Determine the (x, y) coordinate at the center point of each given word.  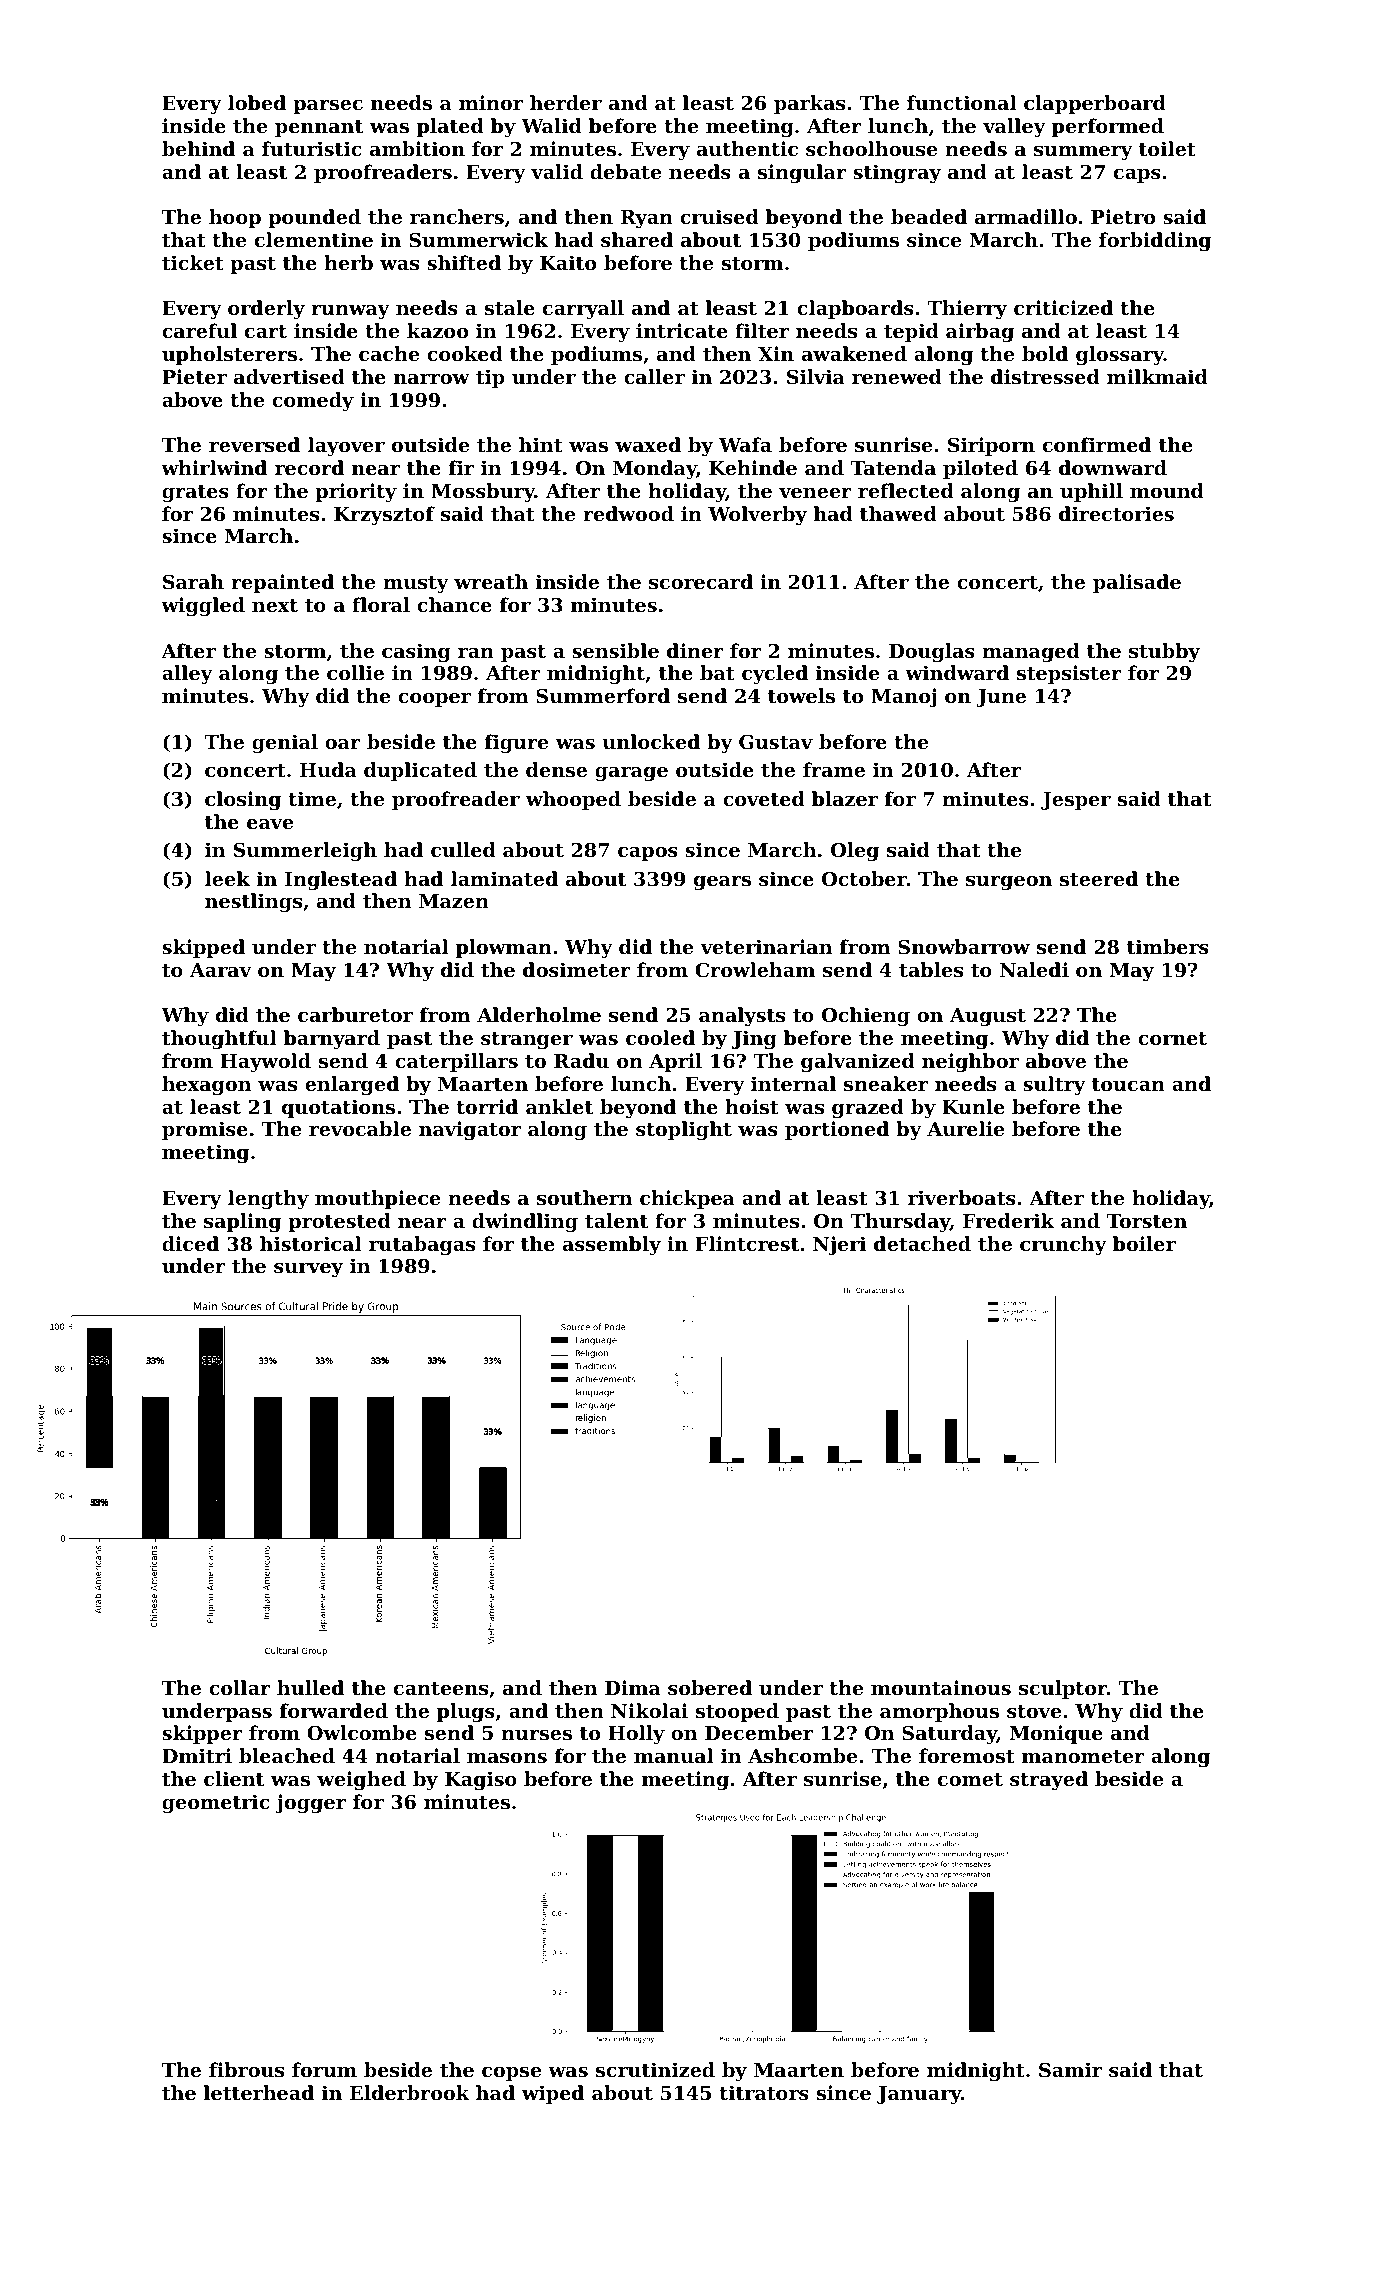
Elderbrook (410, 2092)
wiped (553, 2094)
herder (566, 102)
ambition (417, 149)
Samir (1070, 2069)
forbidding (1155, 241)
